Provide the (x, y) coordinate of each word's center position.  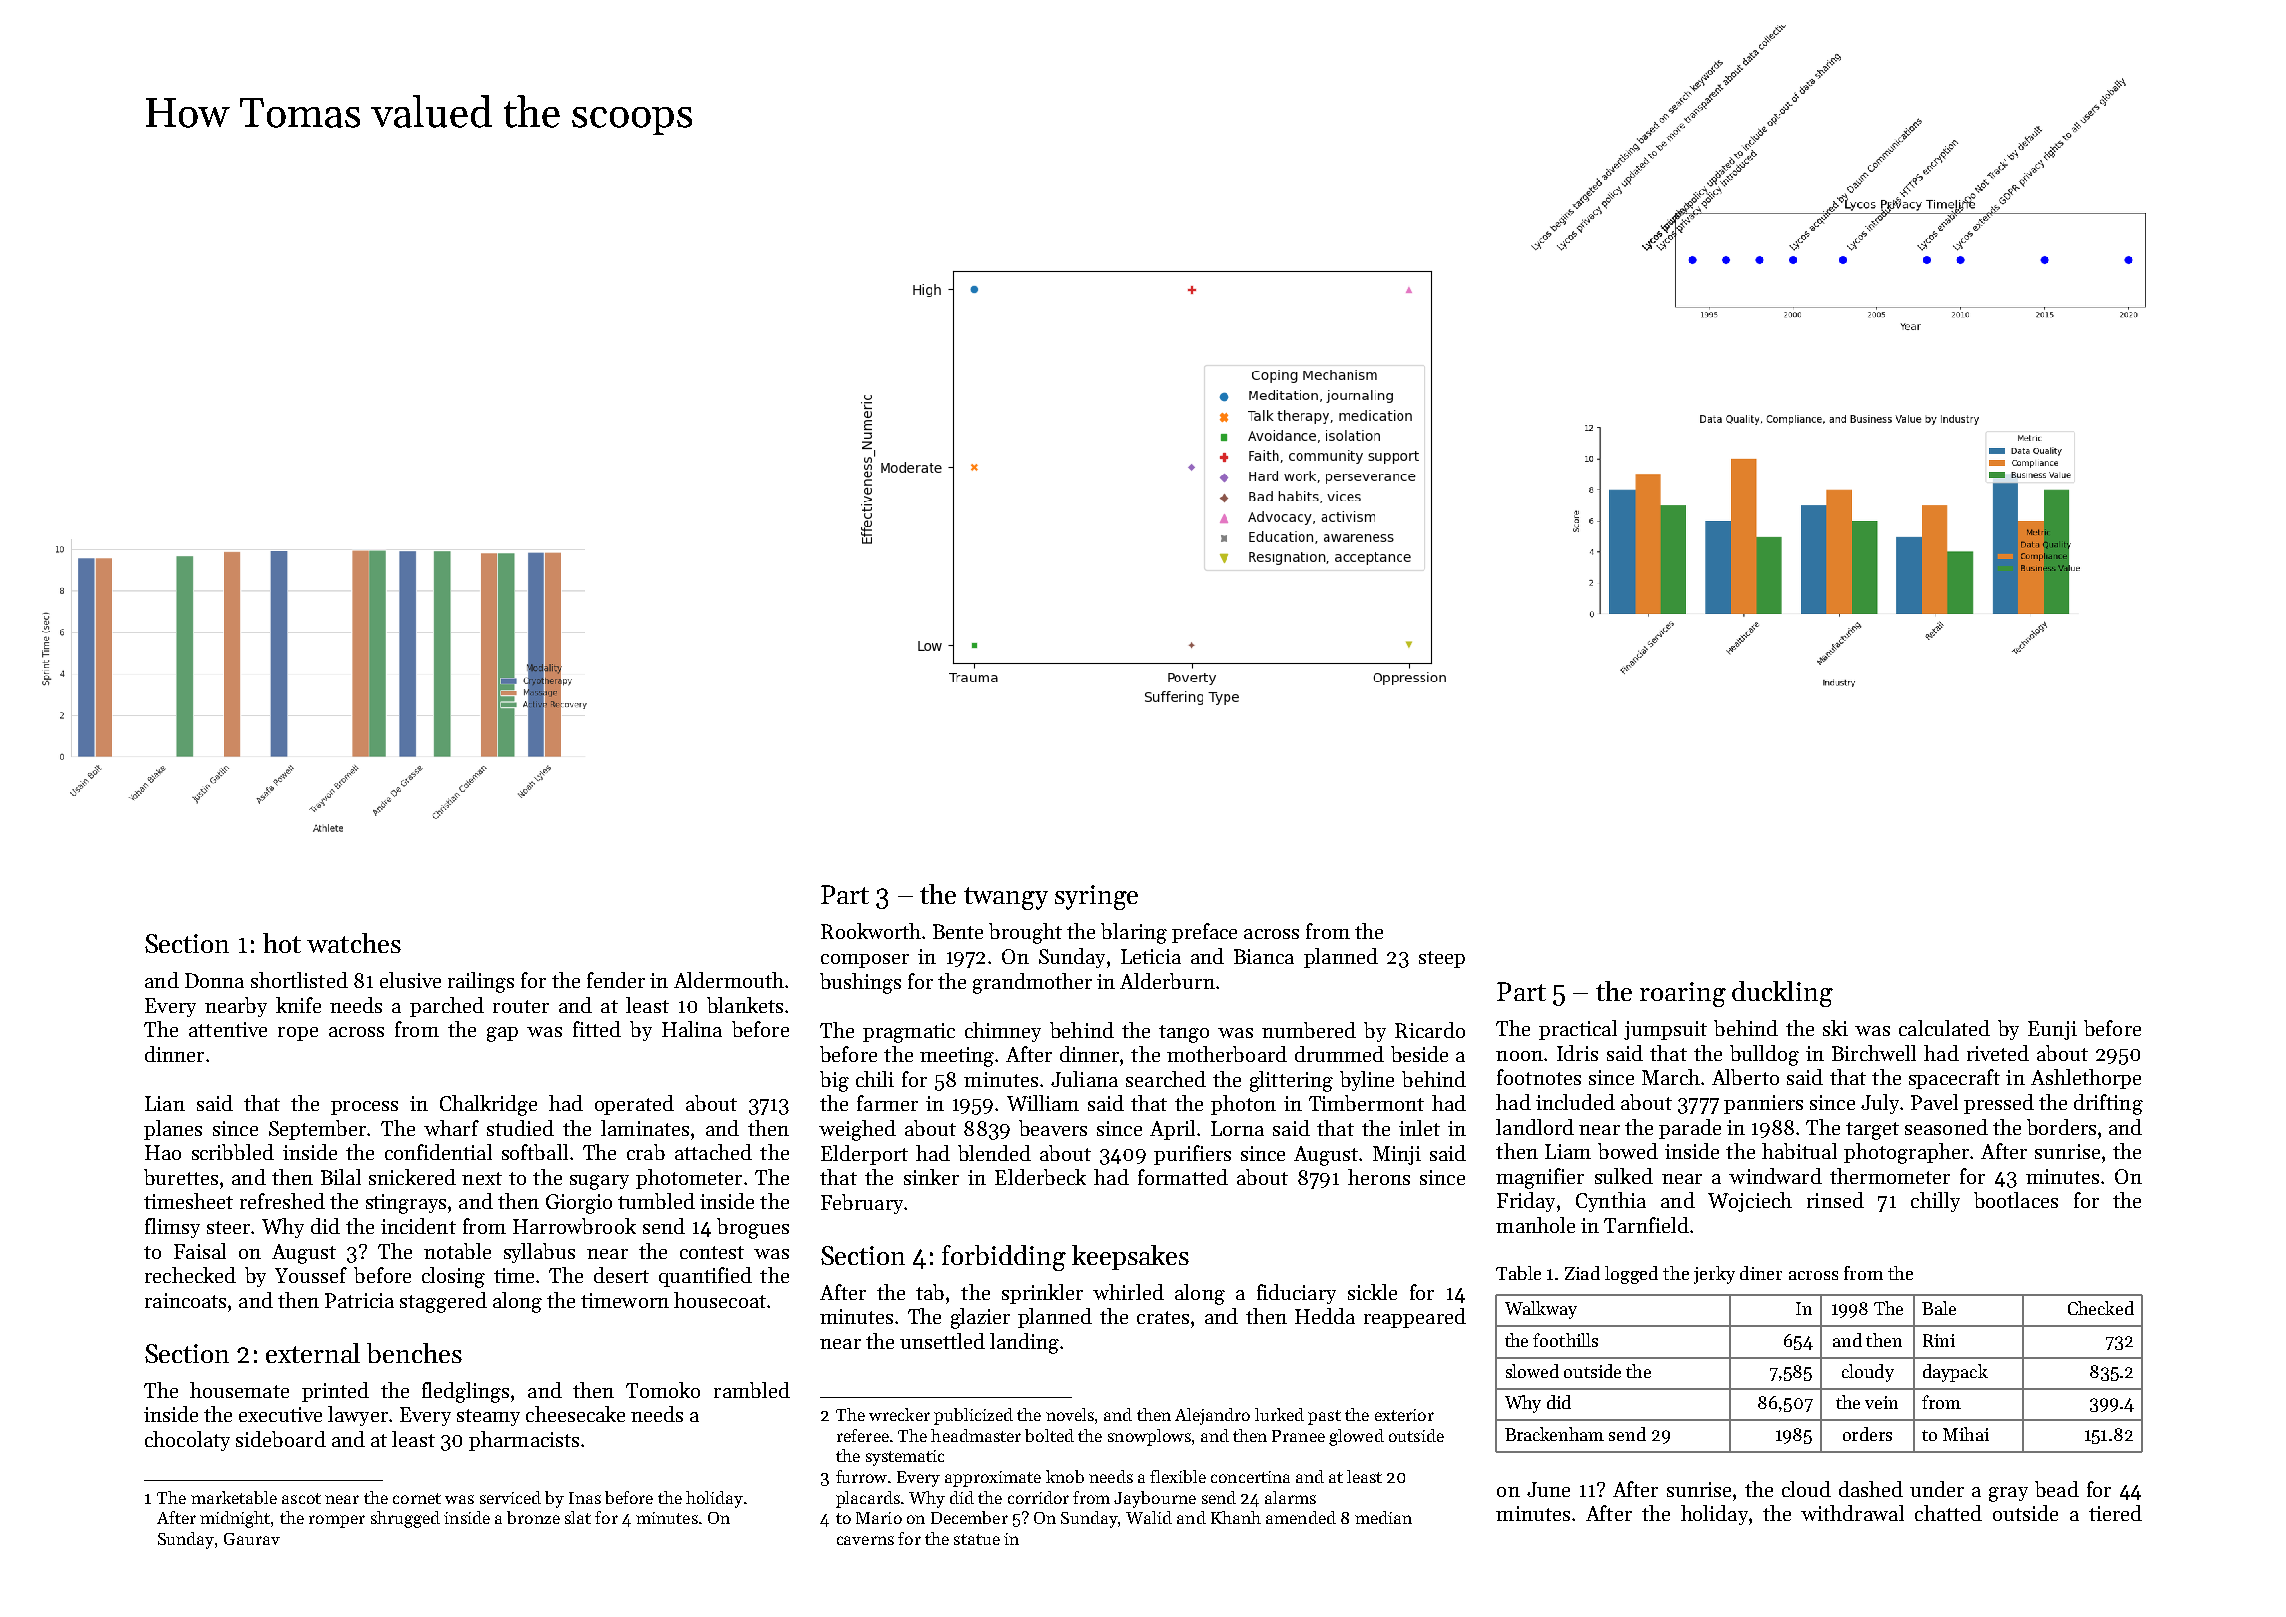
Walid (1149, 1517)
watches (354, 943)
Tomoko (663, 1390)
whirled (1128, 1292)
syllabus (539, 1253)
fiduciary (1296, 1294)
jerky (1714, 1275)
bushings (860, 983)
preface (1204, 933)
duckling (1782, 994)
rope (298, 1034)
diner (1761, 1273)
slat (578, 1517)
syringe (1096, 897)
